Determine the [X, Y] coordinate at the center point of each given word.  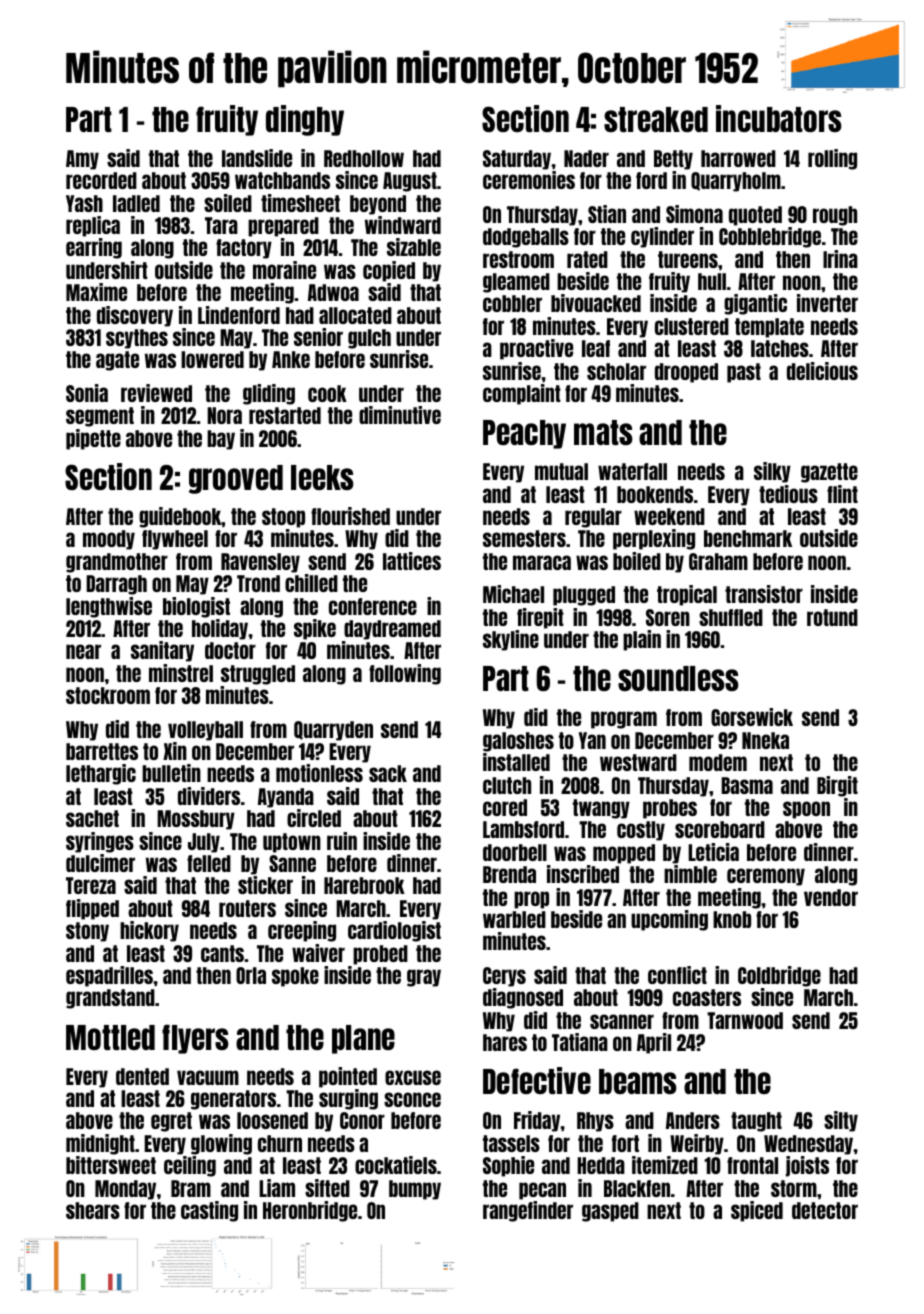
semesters [524, 538]
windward [403, 225]
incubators [779, 118]
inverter [827, 303]
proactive [536, 349]
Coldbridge [779, 976]
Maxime [96, 292]
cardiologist [394, 931]
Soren [668, 617]
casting [209, 1211]
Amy [82, 160]
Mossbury [196, 820]
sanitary [162, 651]
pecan [542, 1191]
